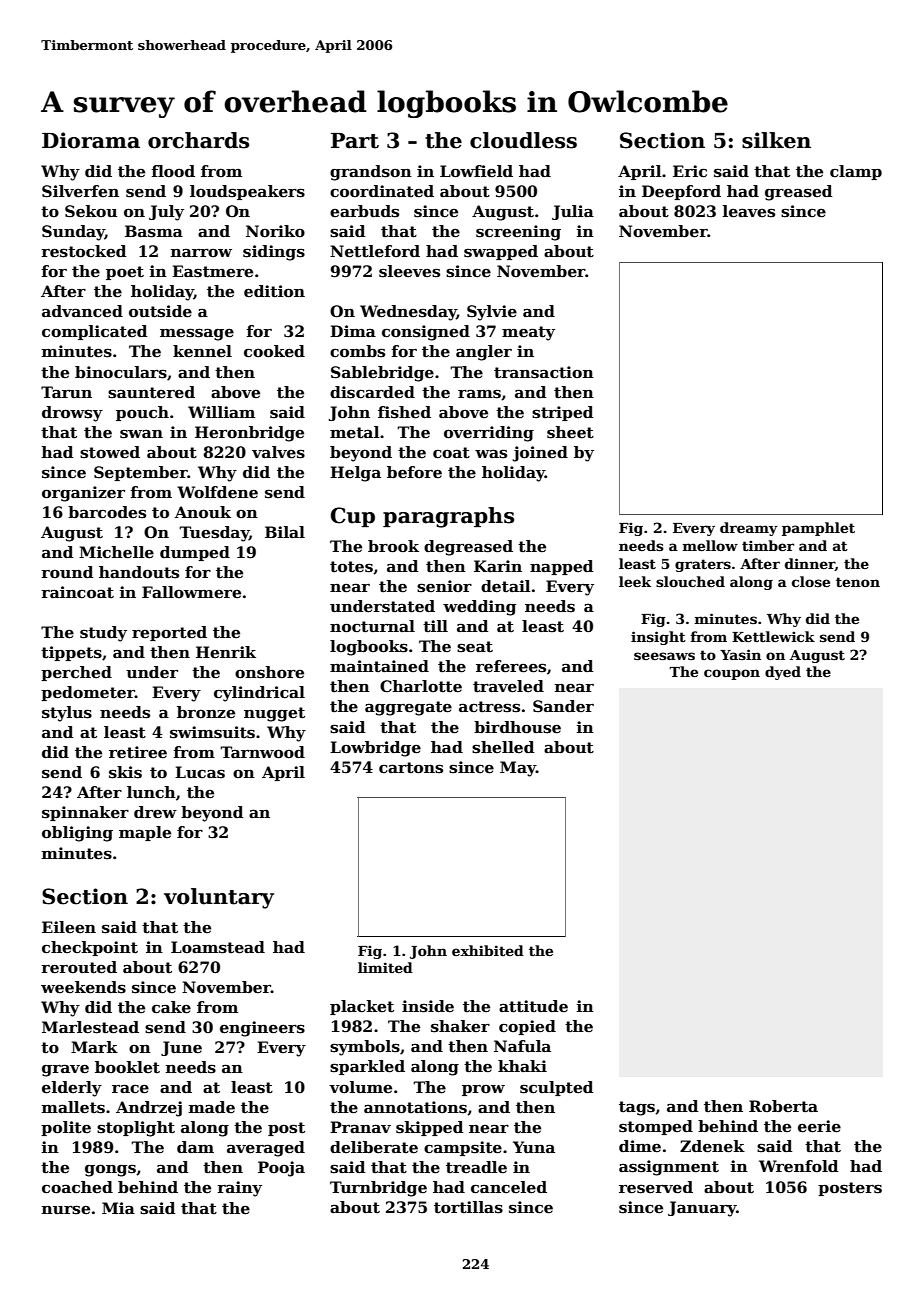 This image has width=924, height=1308. Describe the element at coordinates (702, 1209) in the image. I see `January` at that location.
